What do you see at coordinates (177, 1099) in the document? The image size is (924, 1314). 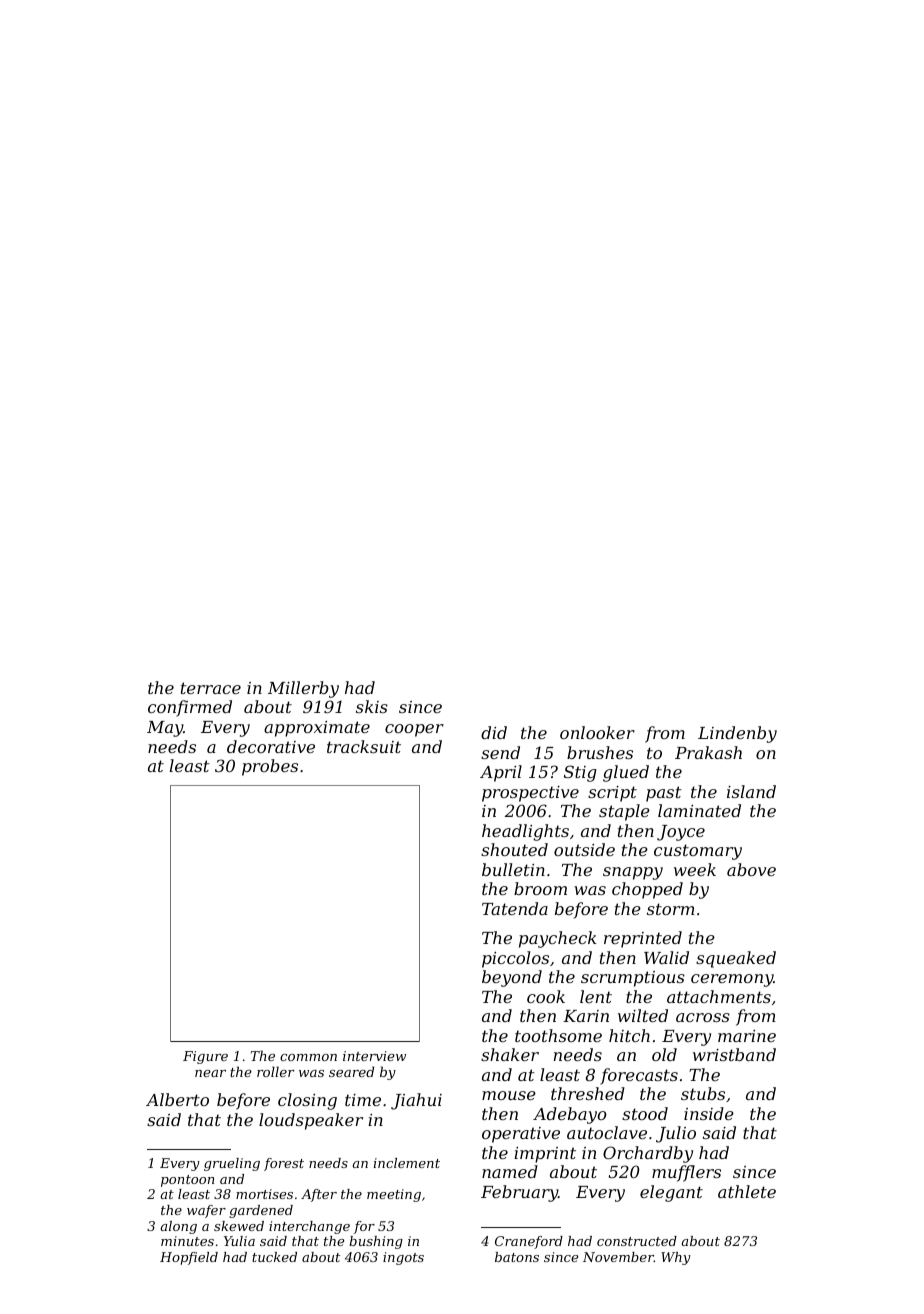 I see `Alberto` at bounding box center [177, 1099].
